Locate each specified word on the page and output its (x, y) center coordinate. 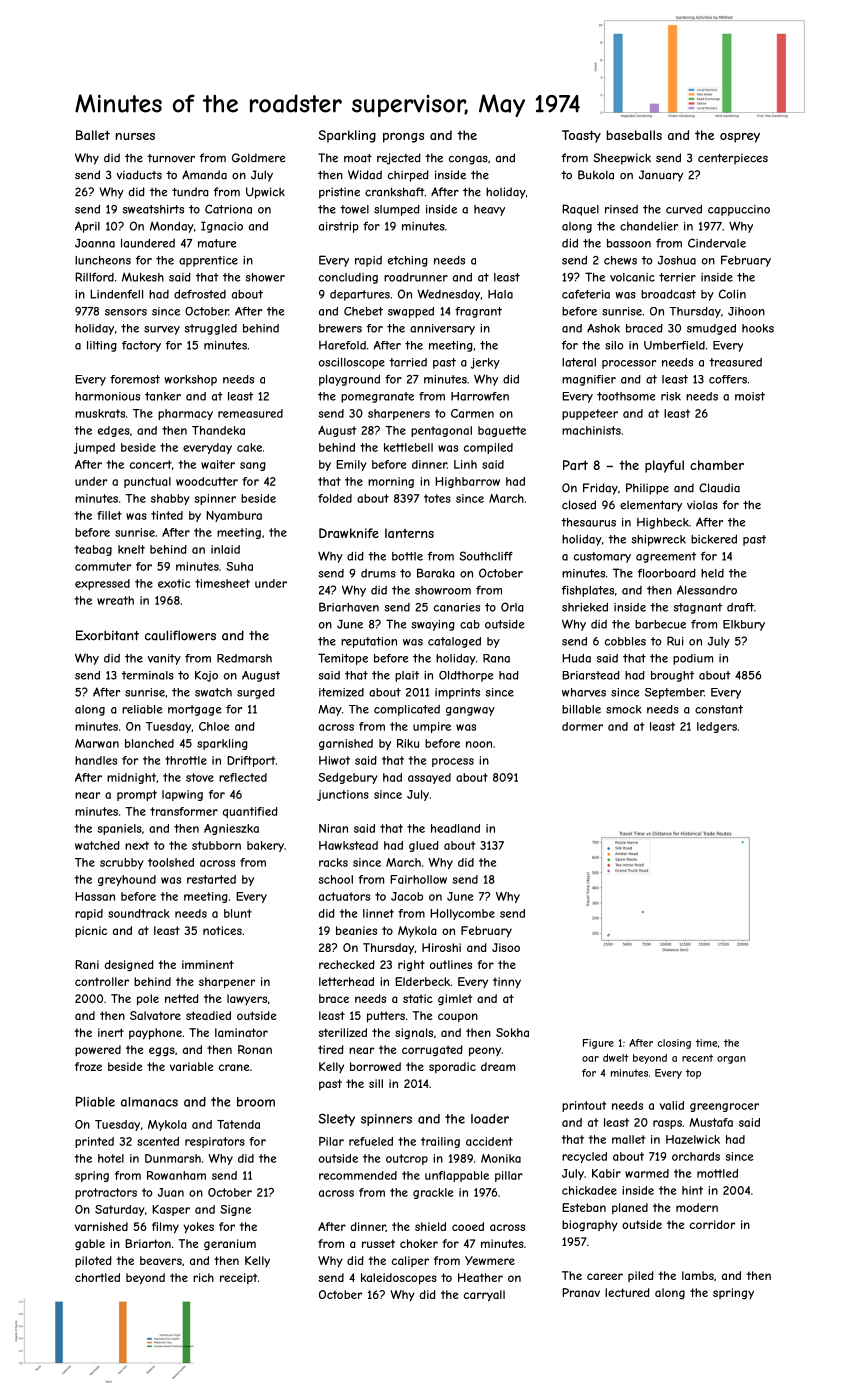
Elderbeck (422, 981)
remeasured (250, 413)
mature (217, 243)
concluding (348, 278)
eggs (162, 1052)
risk (671, 396)
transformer (184, 811)
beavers (161, 1260)
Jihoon (746, 311)
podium (693, 659)
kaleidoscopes (399, 1279)
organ (731, 1060)
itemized (341, 692)
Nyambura (234, 516)
